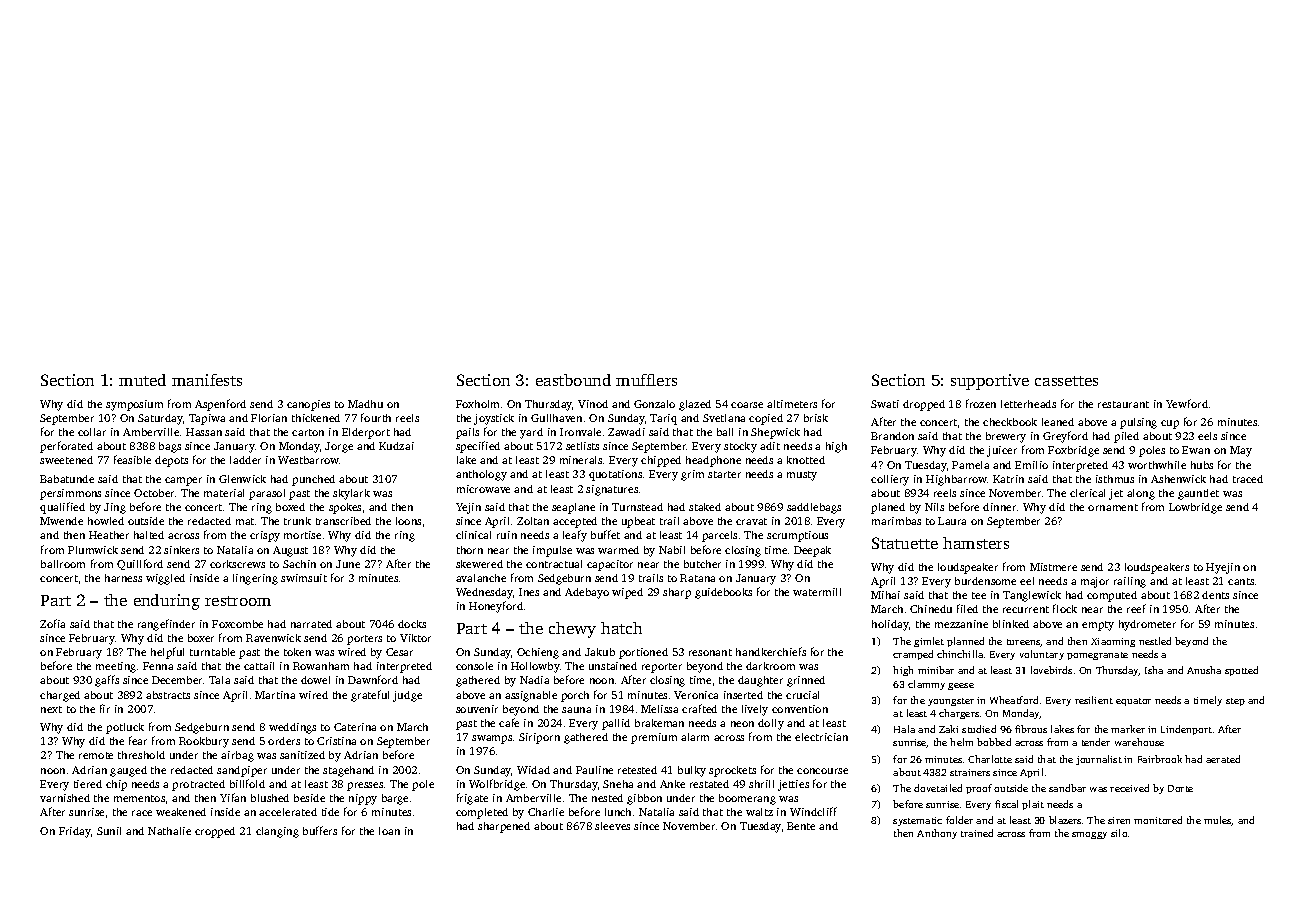  I want to click on Lowbridge, so click(1195, 508).
